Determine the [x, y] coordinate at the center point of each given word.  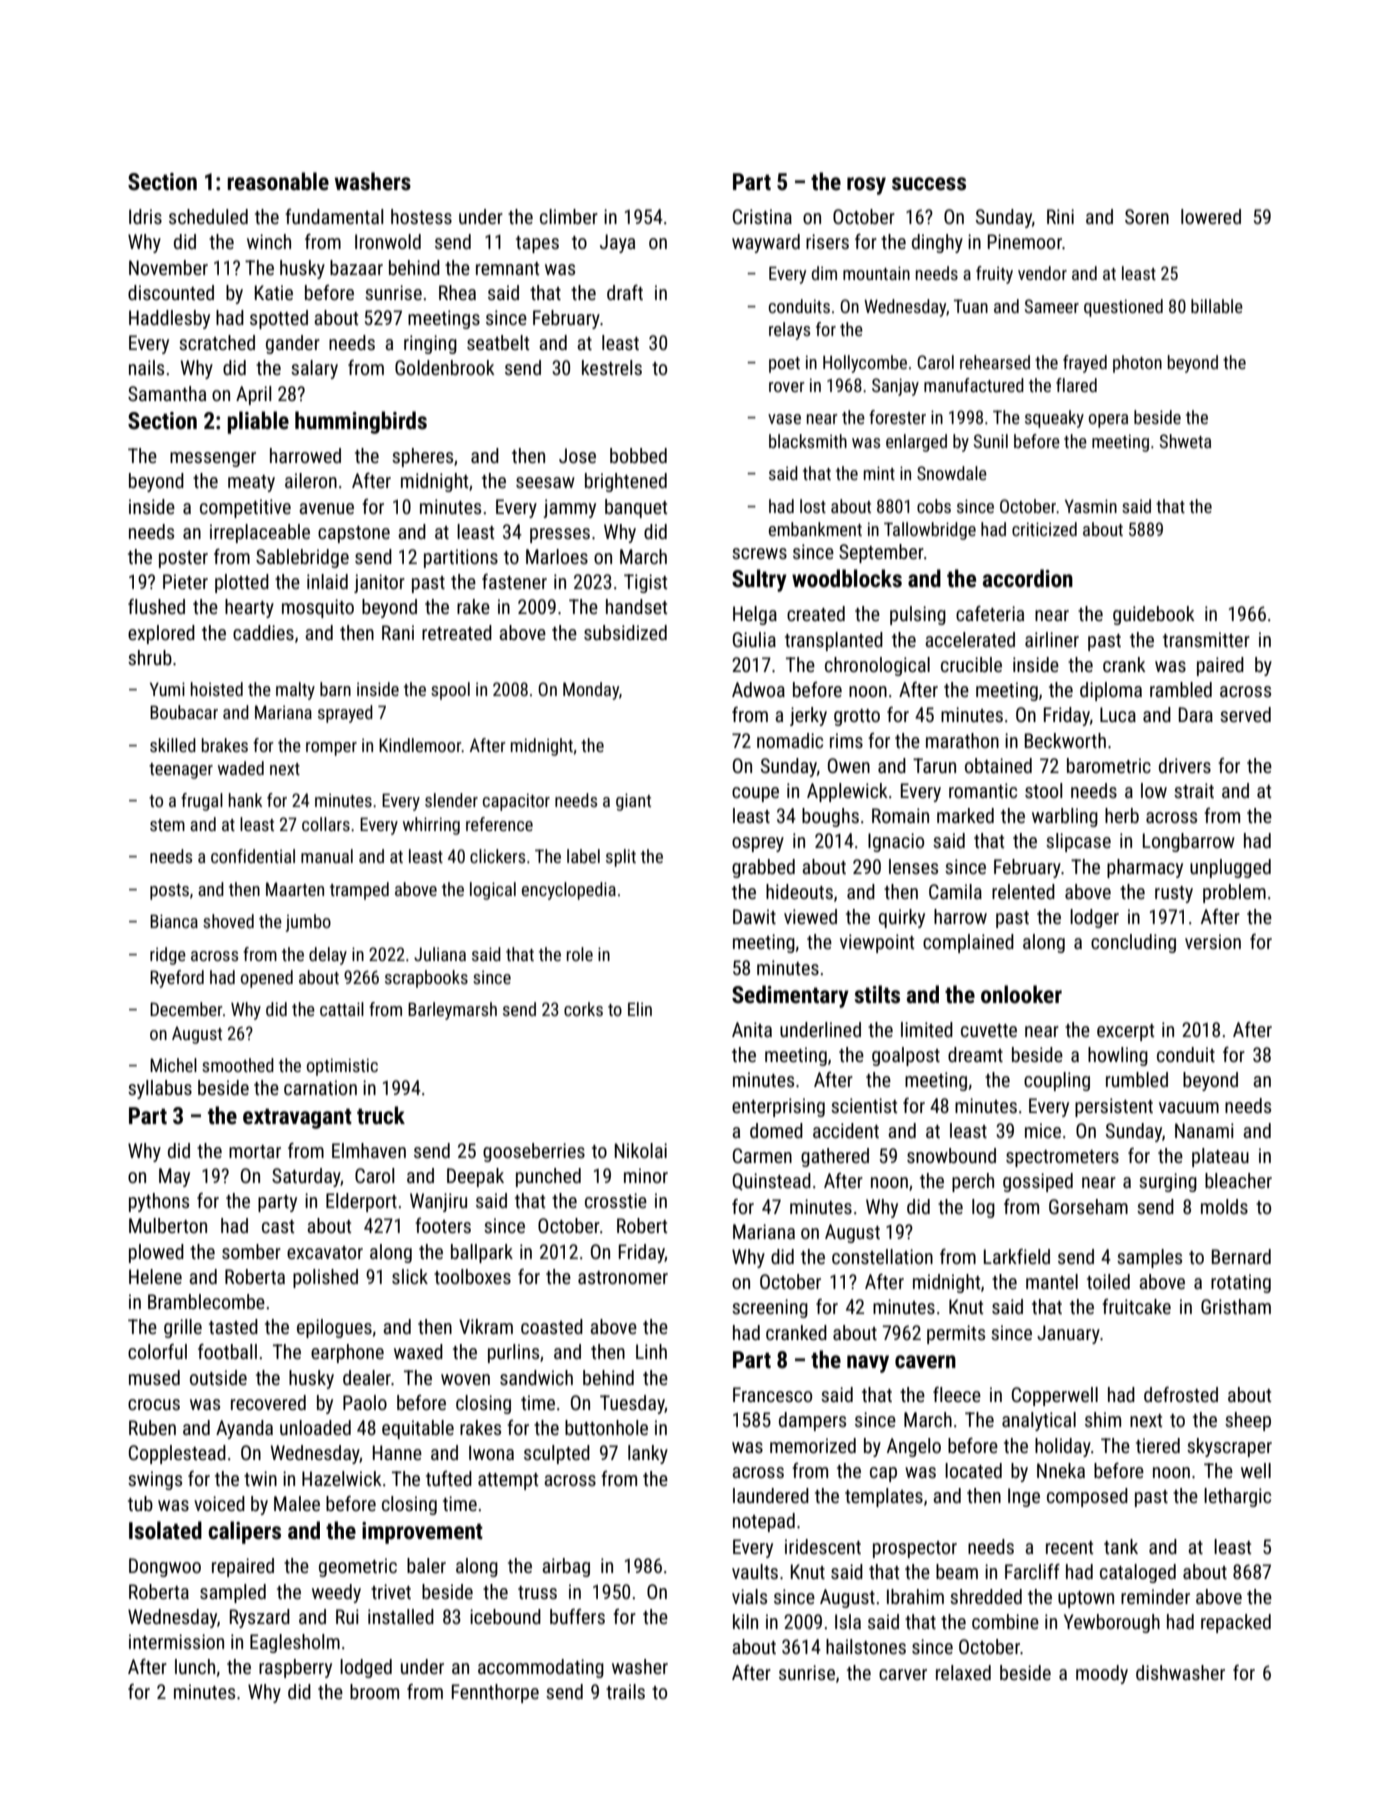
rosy [866, 186]
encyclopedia [569, 891]
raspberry [295, 1668]
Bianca [174, 921]
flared [1076, 385]
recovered [268, 1402]
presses [560, 535]
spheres [422, 457]
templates [884, 1497]
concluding [1133, 943]
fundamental [334, 216]
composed [1087, 1497]
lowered [1211, 216]
